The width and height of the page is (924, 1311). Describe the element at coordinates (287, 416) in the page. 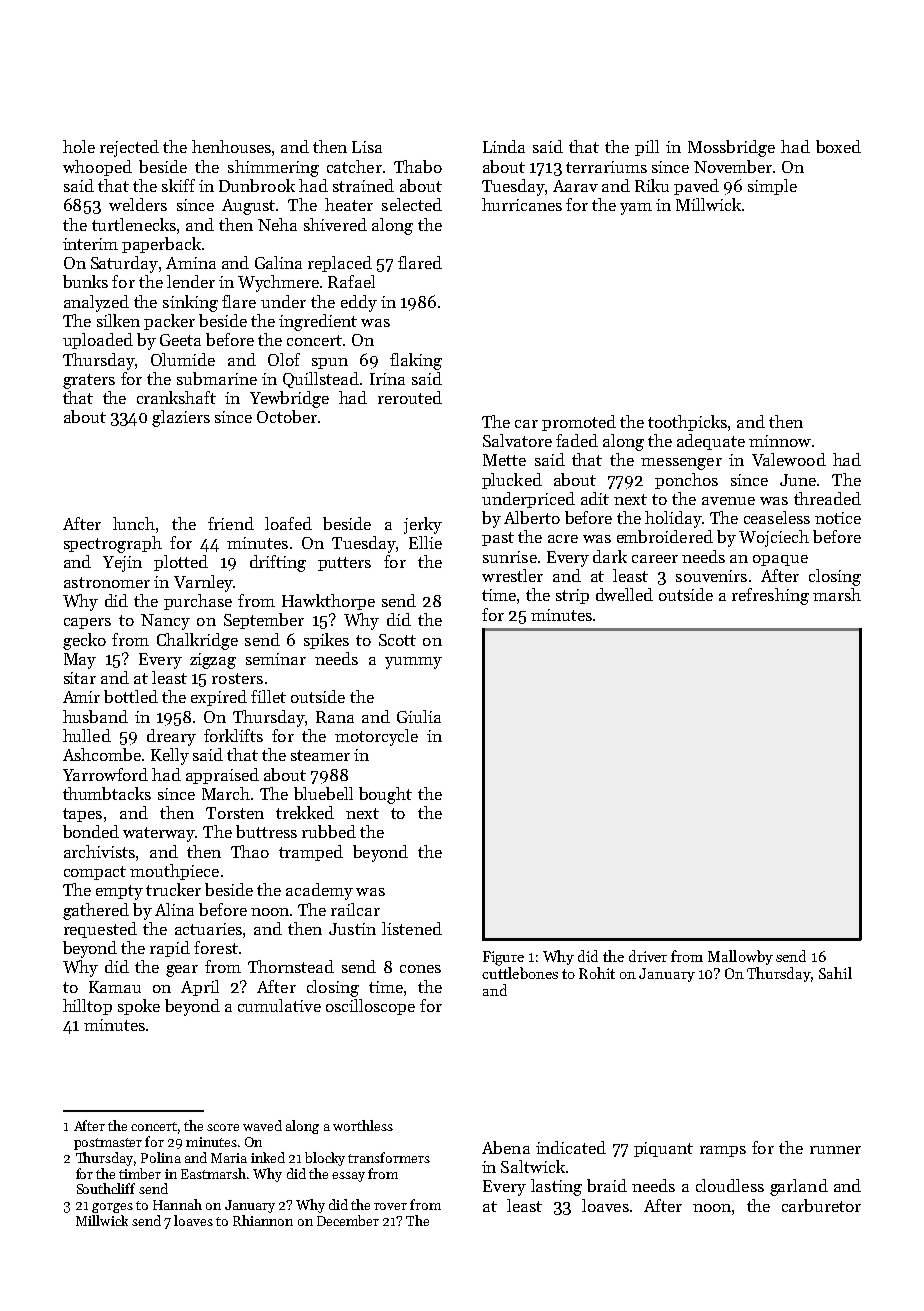

I see `October` at that location.
